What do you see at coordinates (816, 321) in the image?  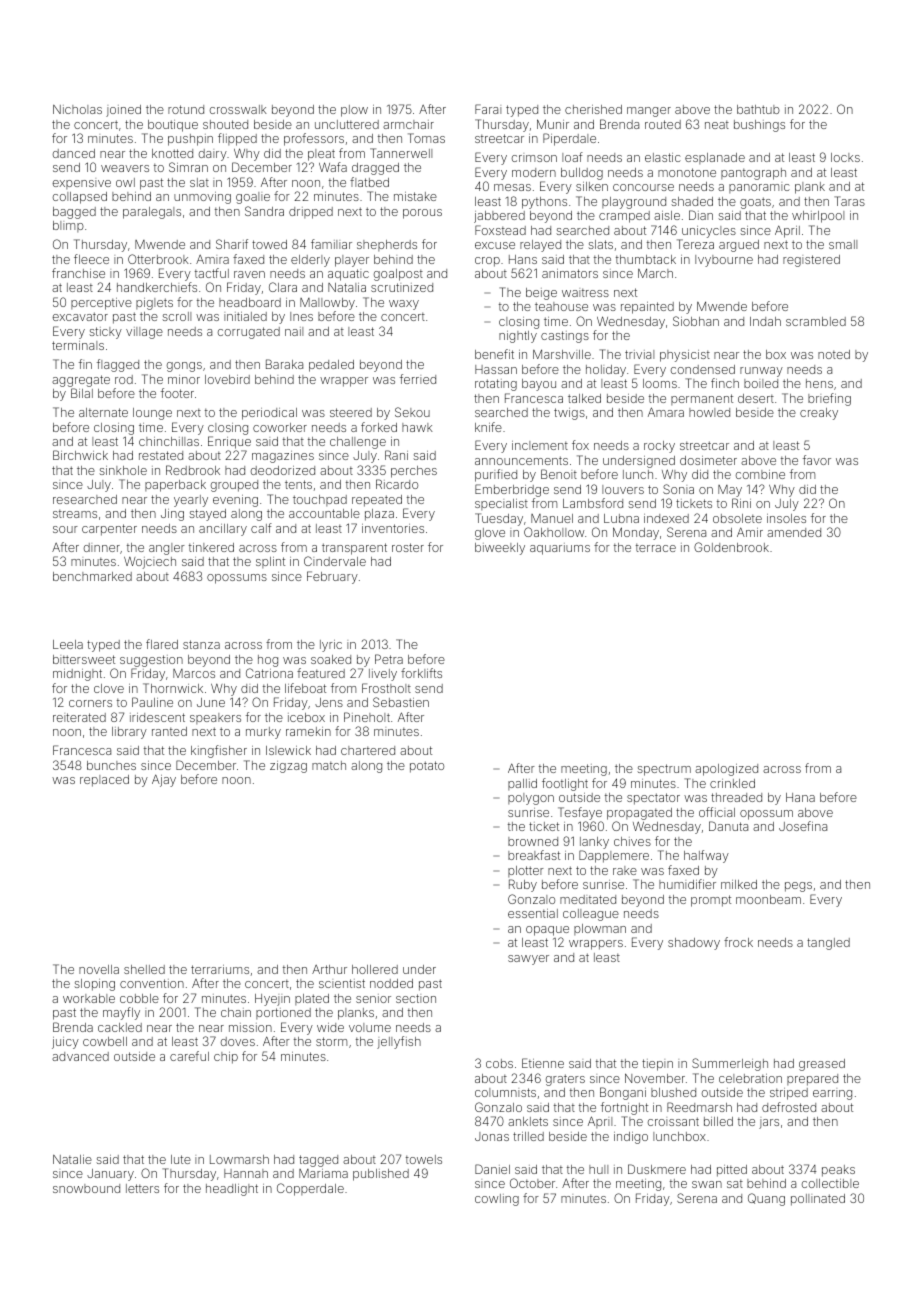 I see `scrambled` at bounding box center [816, 321].
